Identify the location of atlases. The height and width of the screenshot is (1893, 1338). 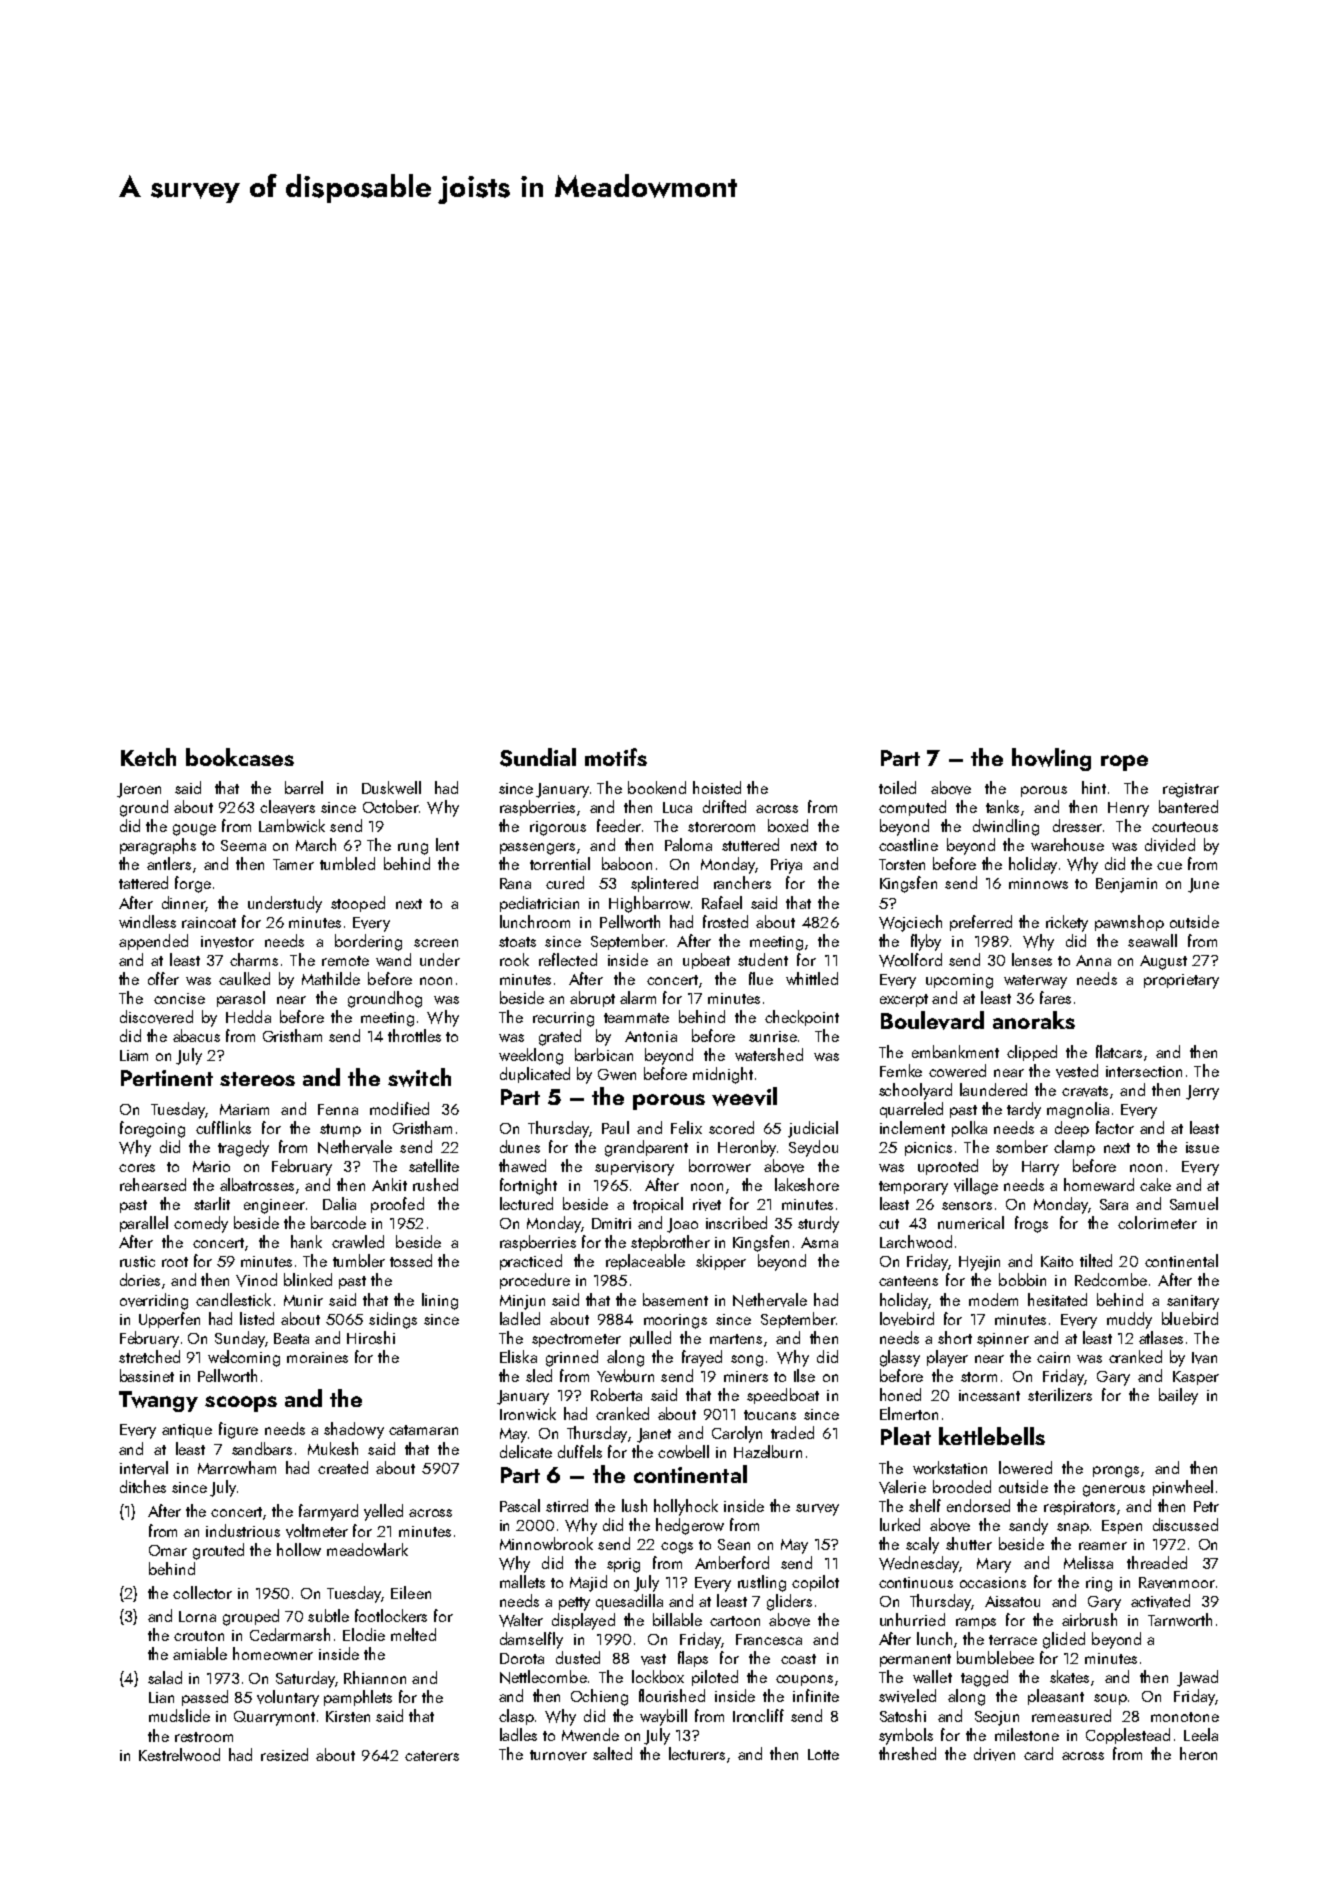
(1161, 1337).
